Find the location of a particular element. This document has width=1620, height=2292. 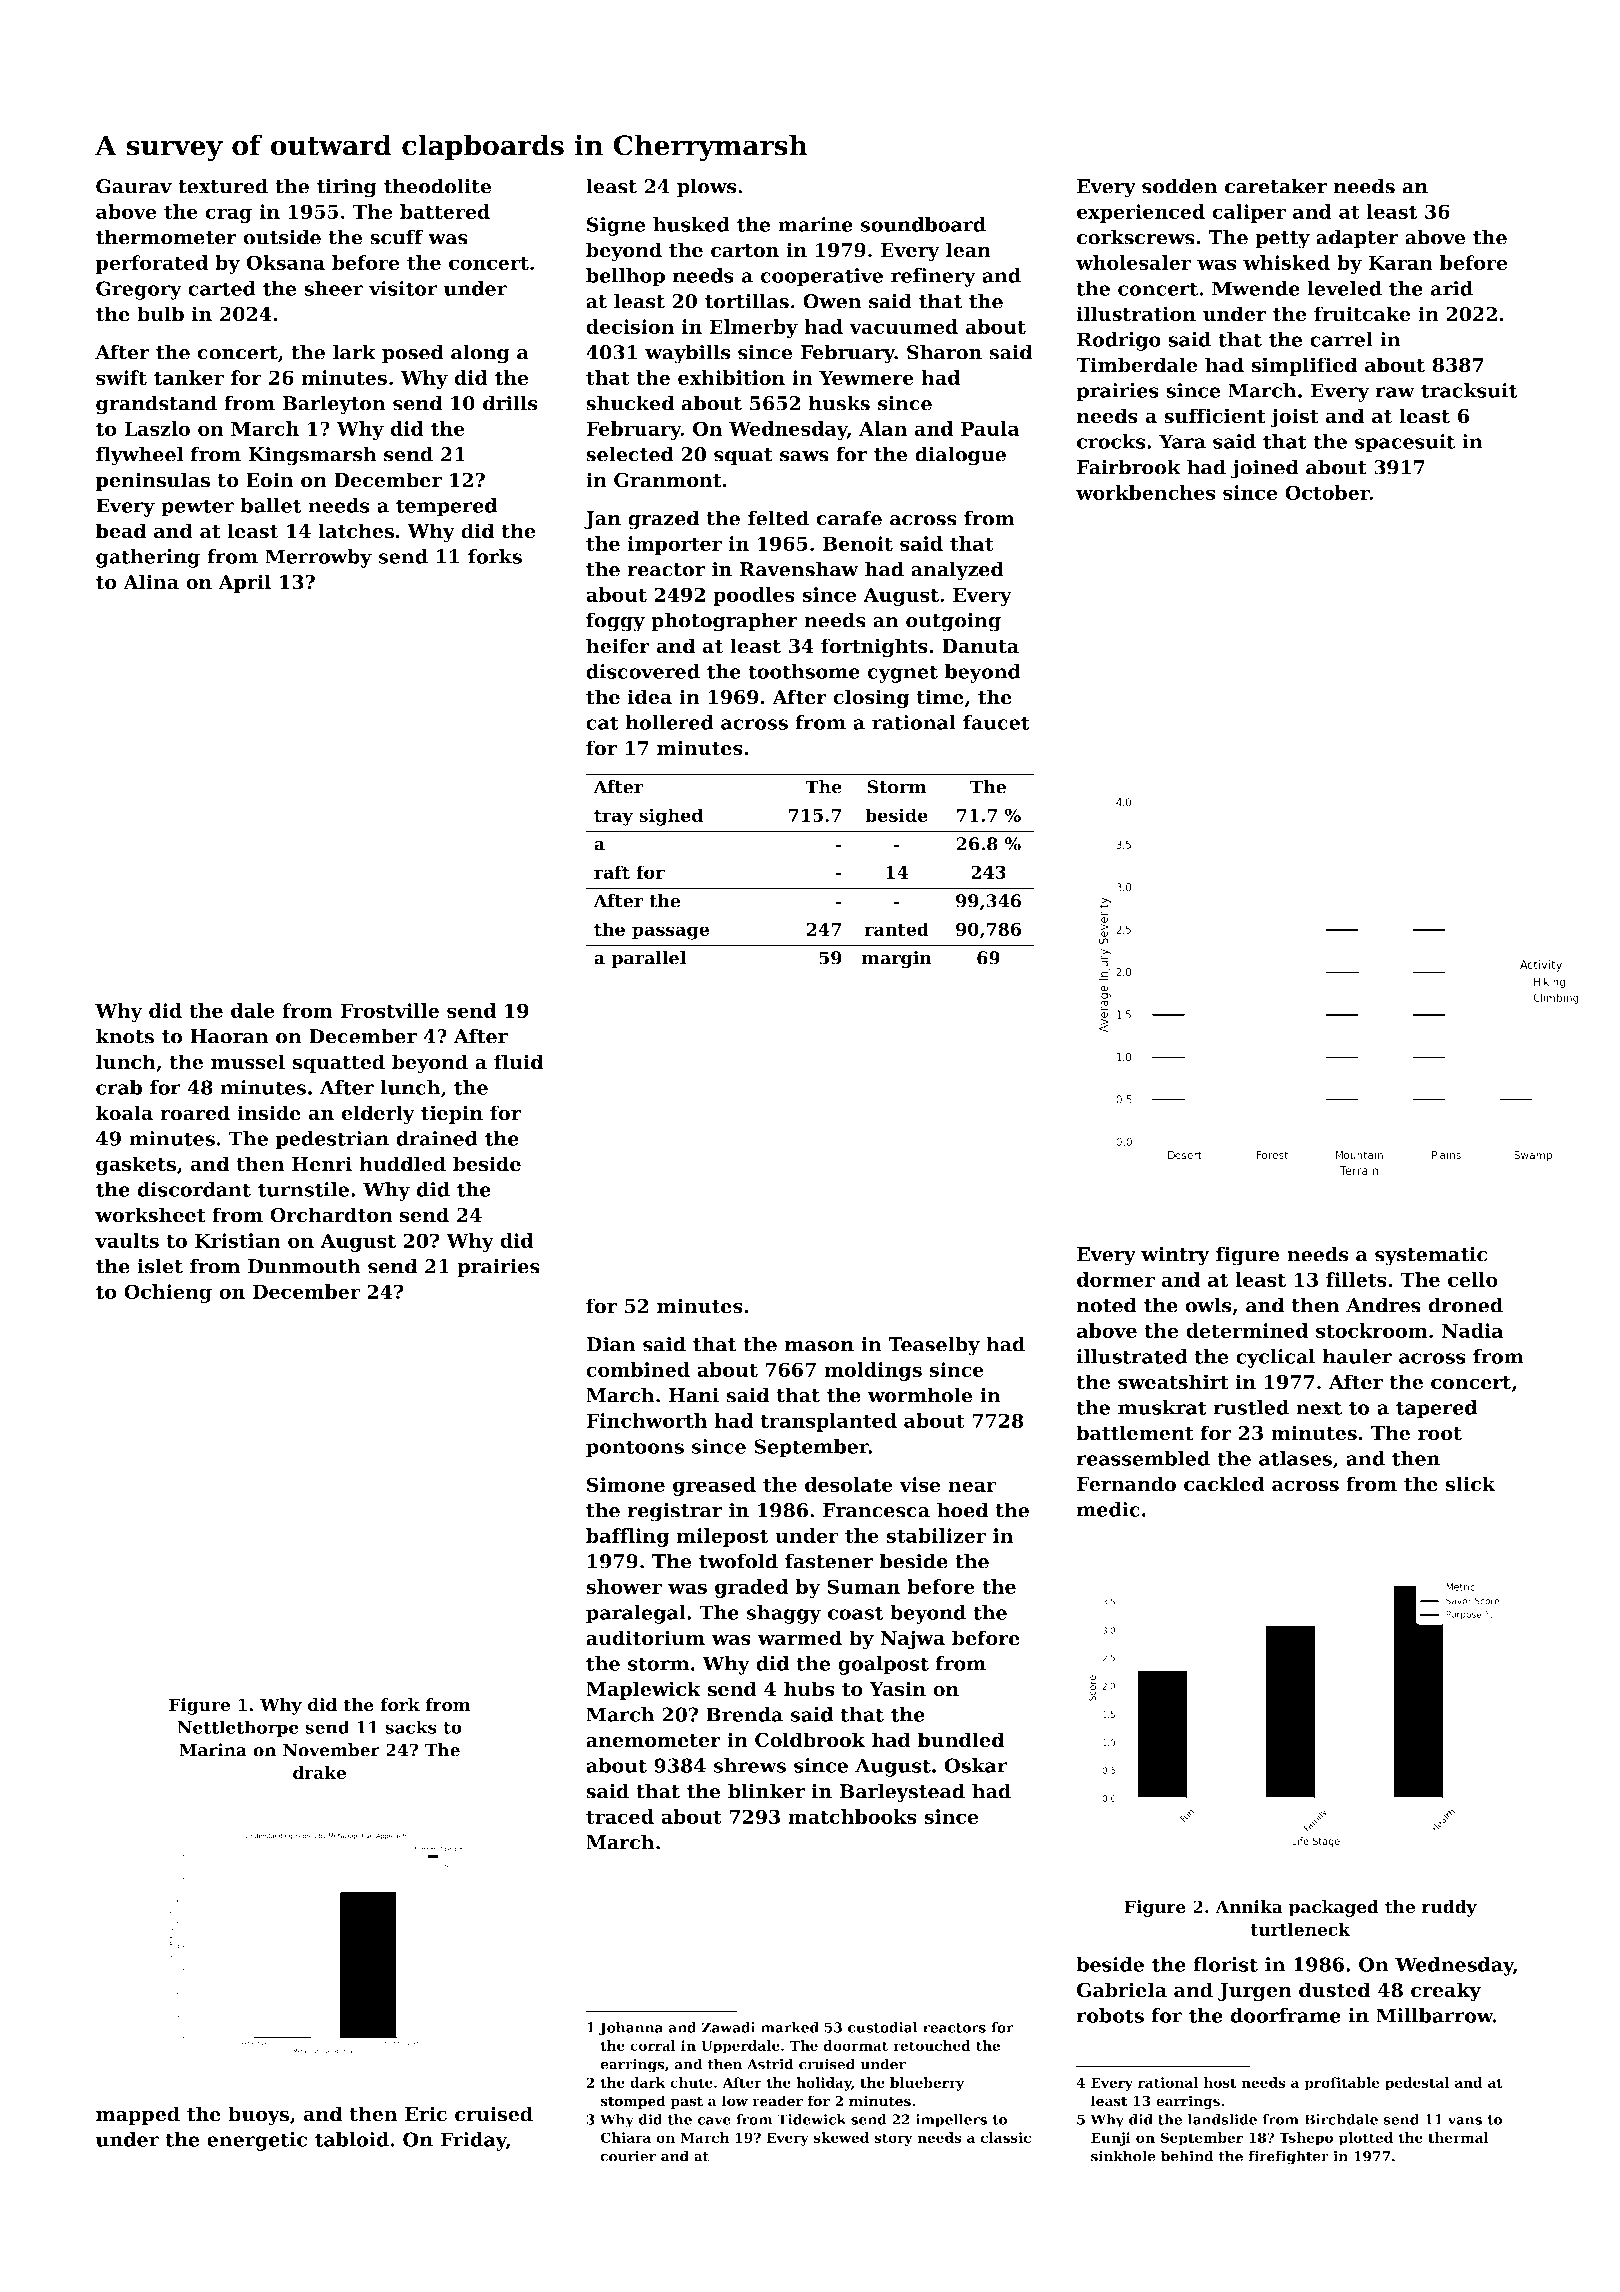

slick is located at coordinates (1471, 1484).
